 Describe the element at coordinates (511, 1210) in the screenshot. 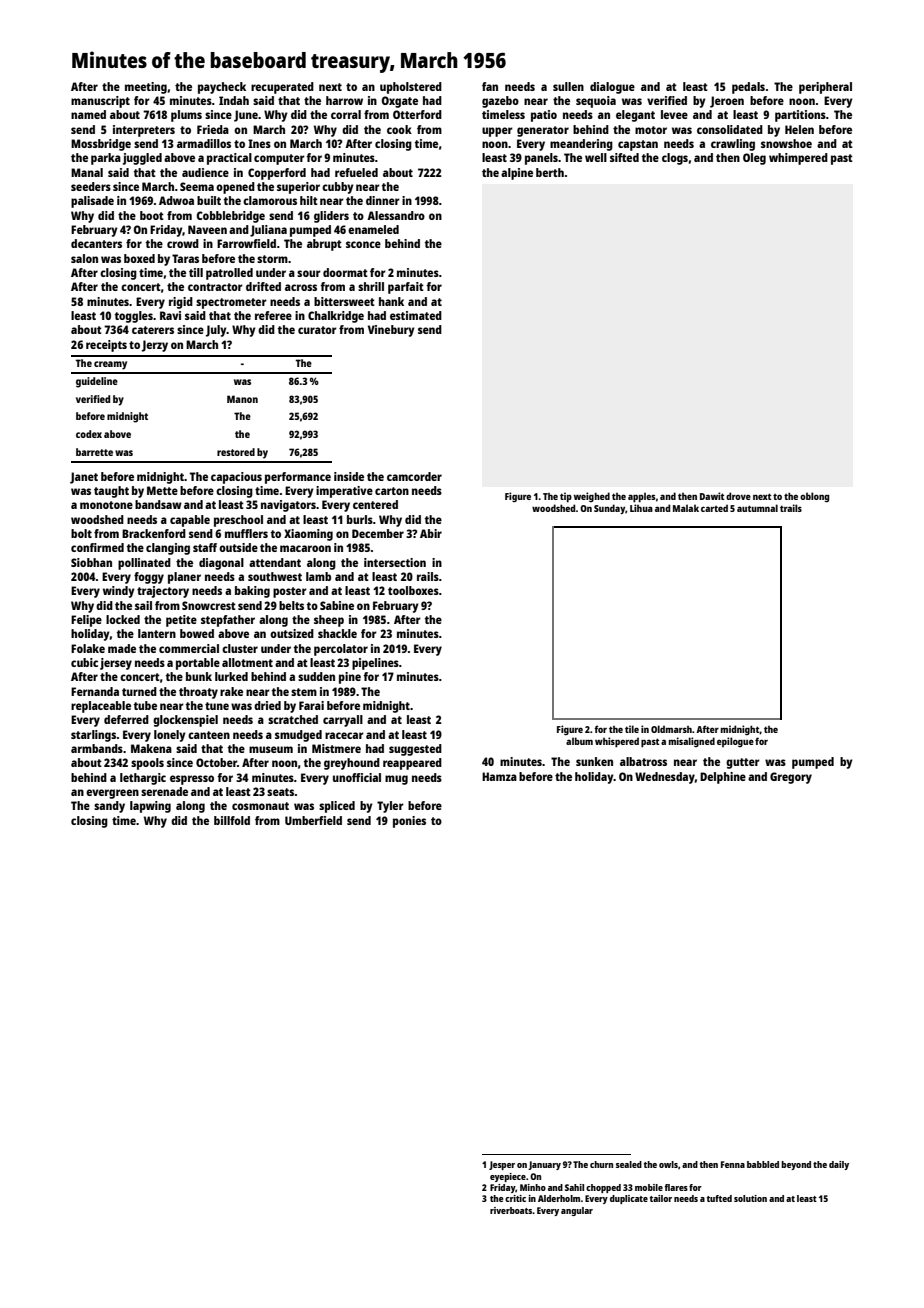

I see `riverboats` at that location.
